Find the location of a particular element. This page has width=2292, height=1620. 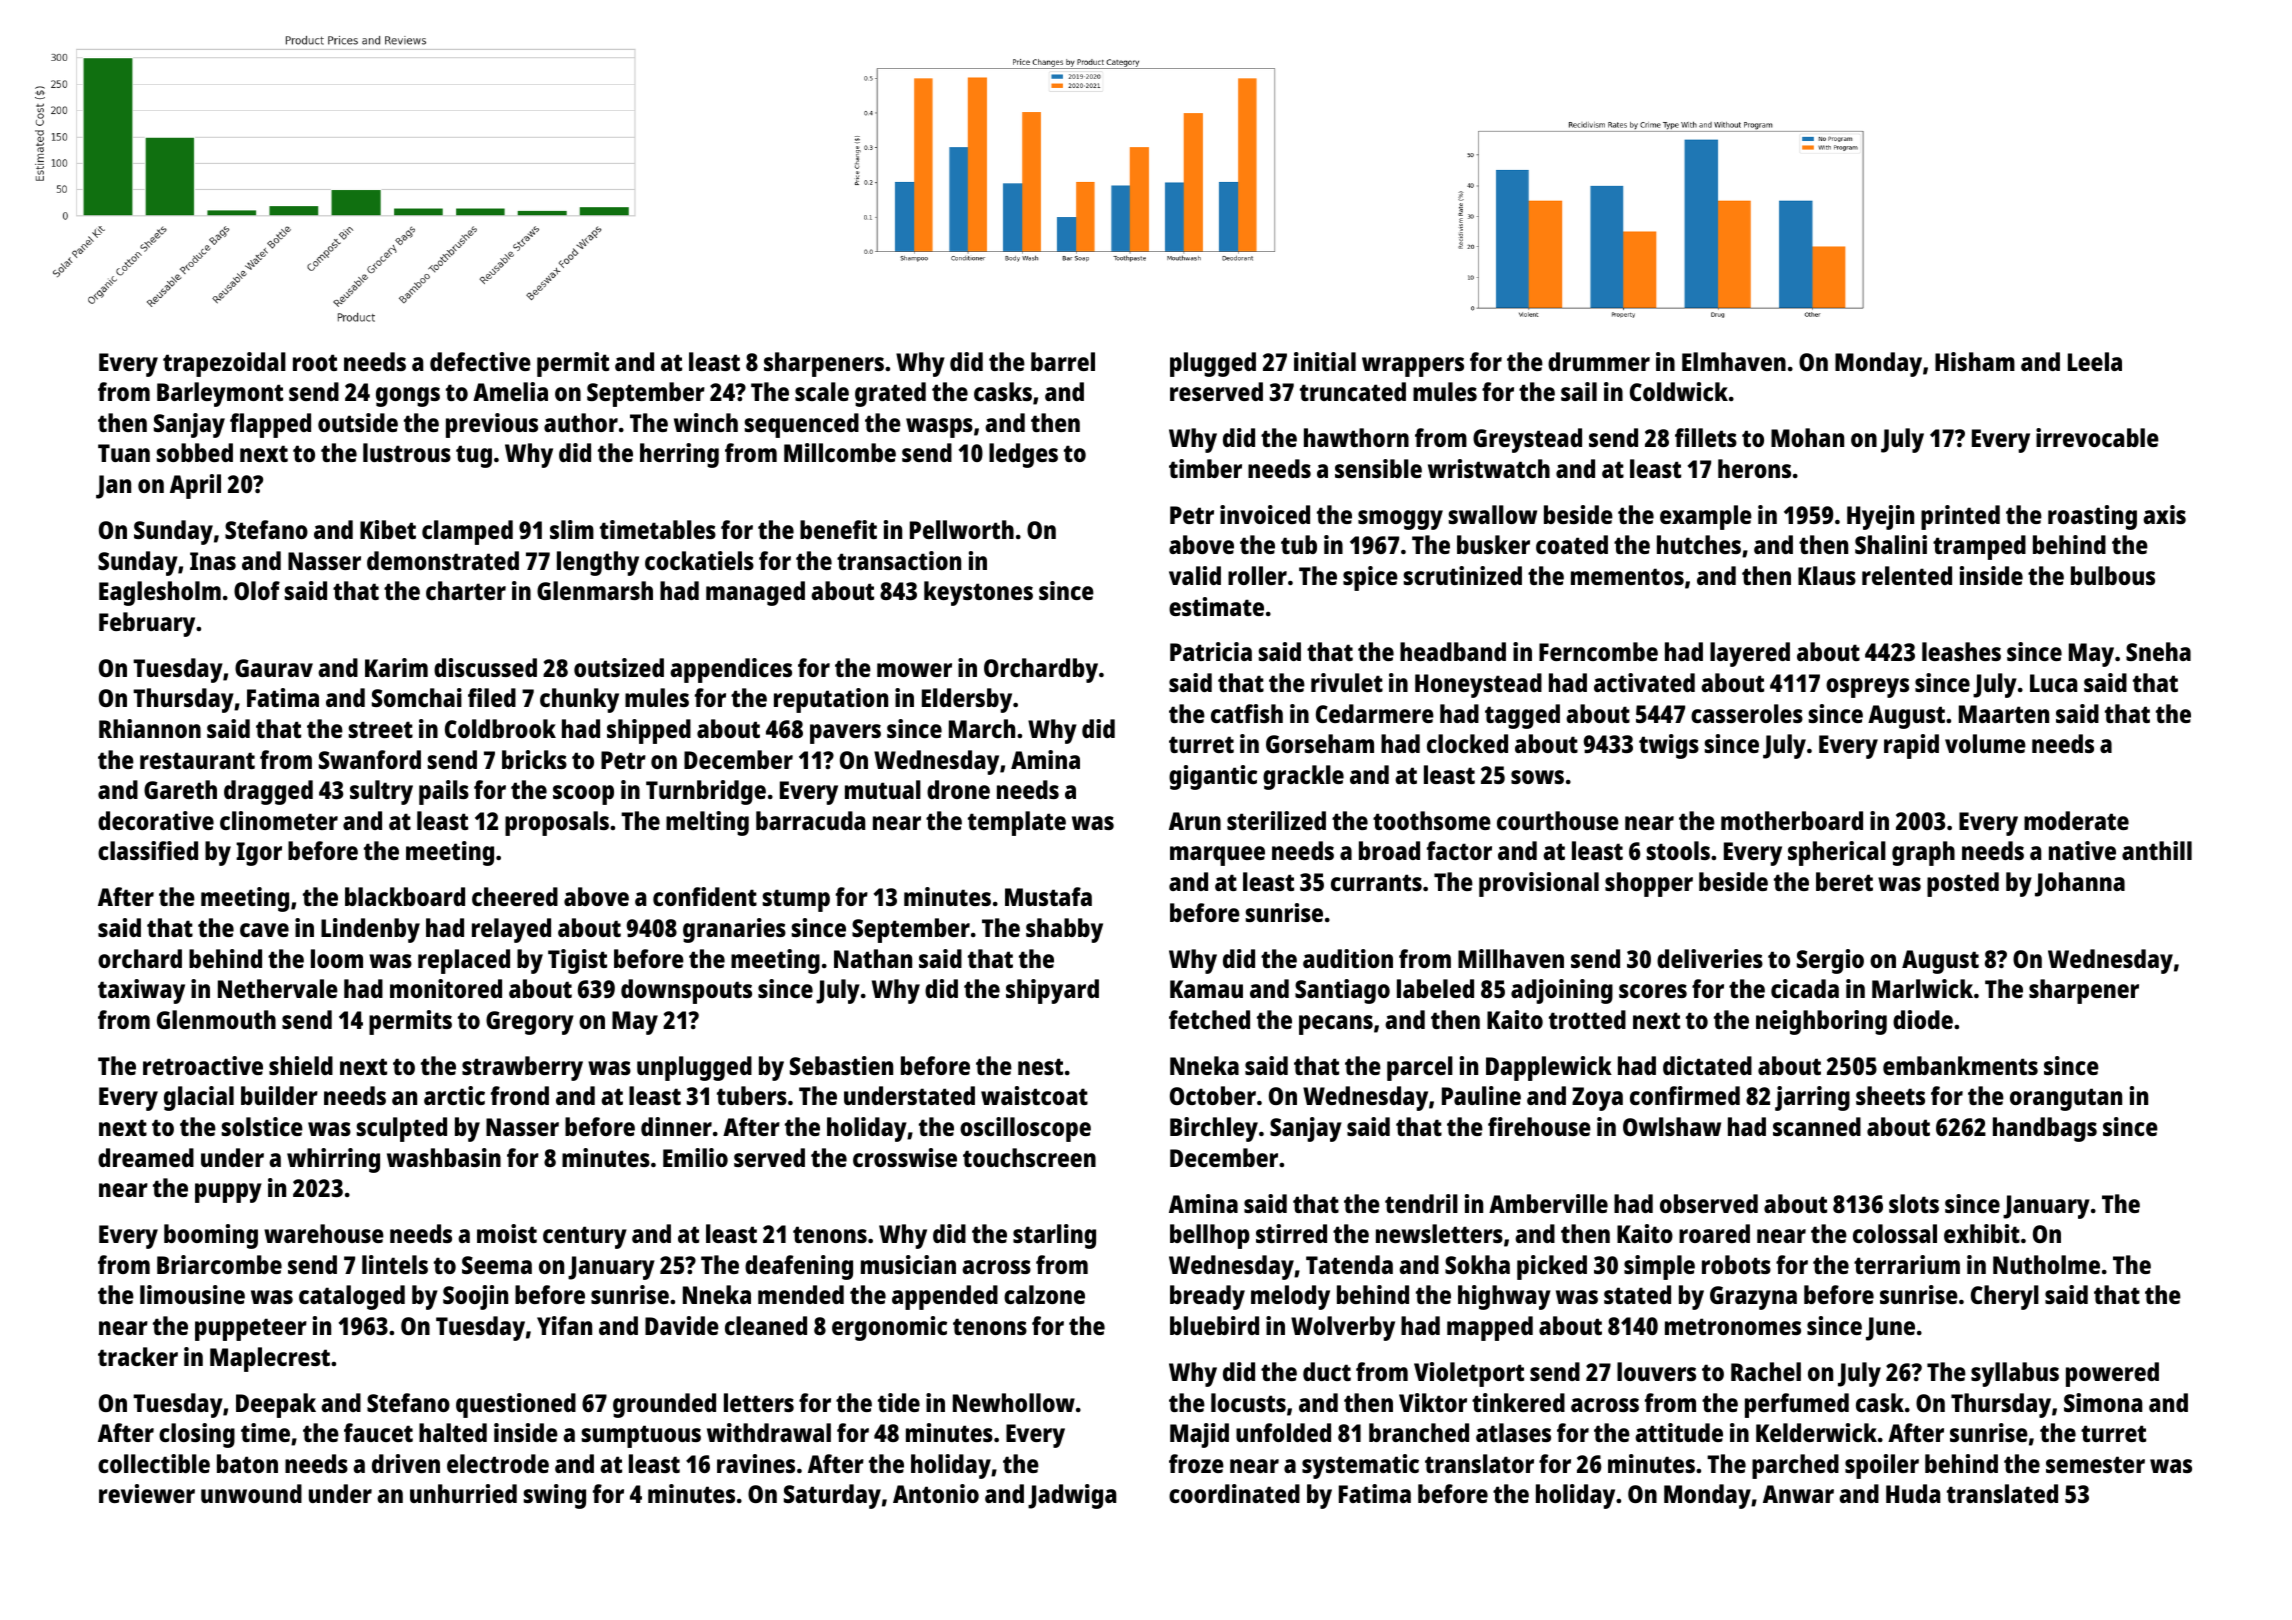

translated is located at coordinates (2002, 1493).
